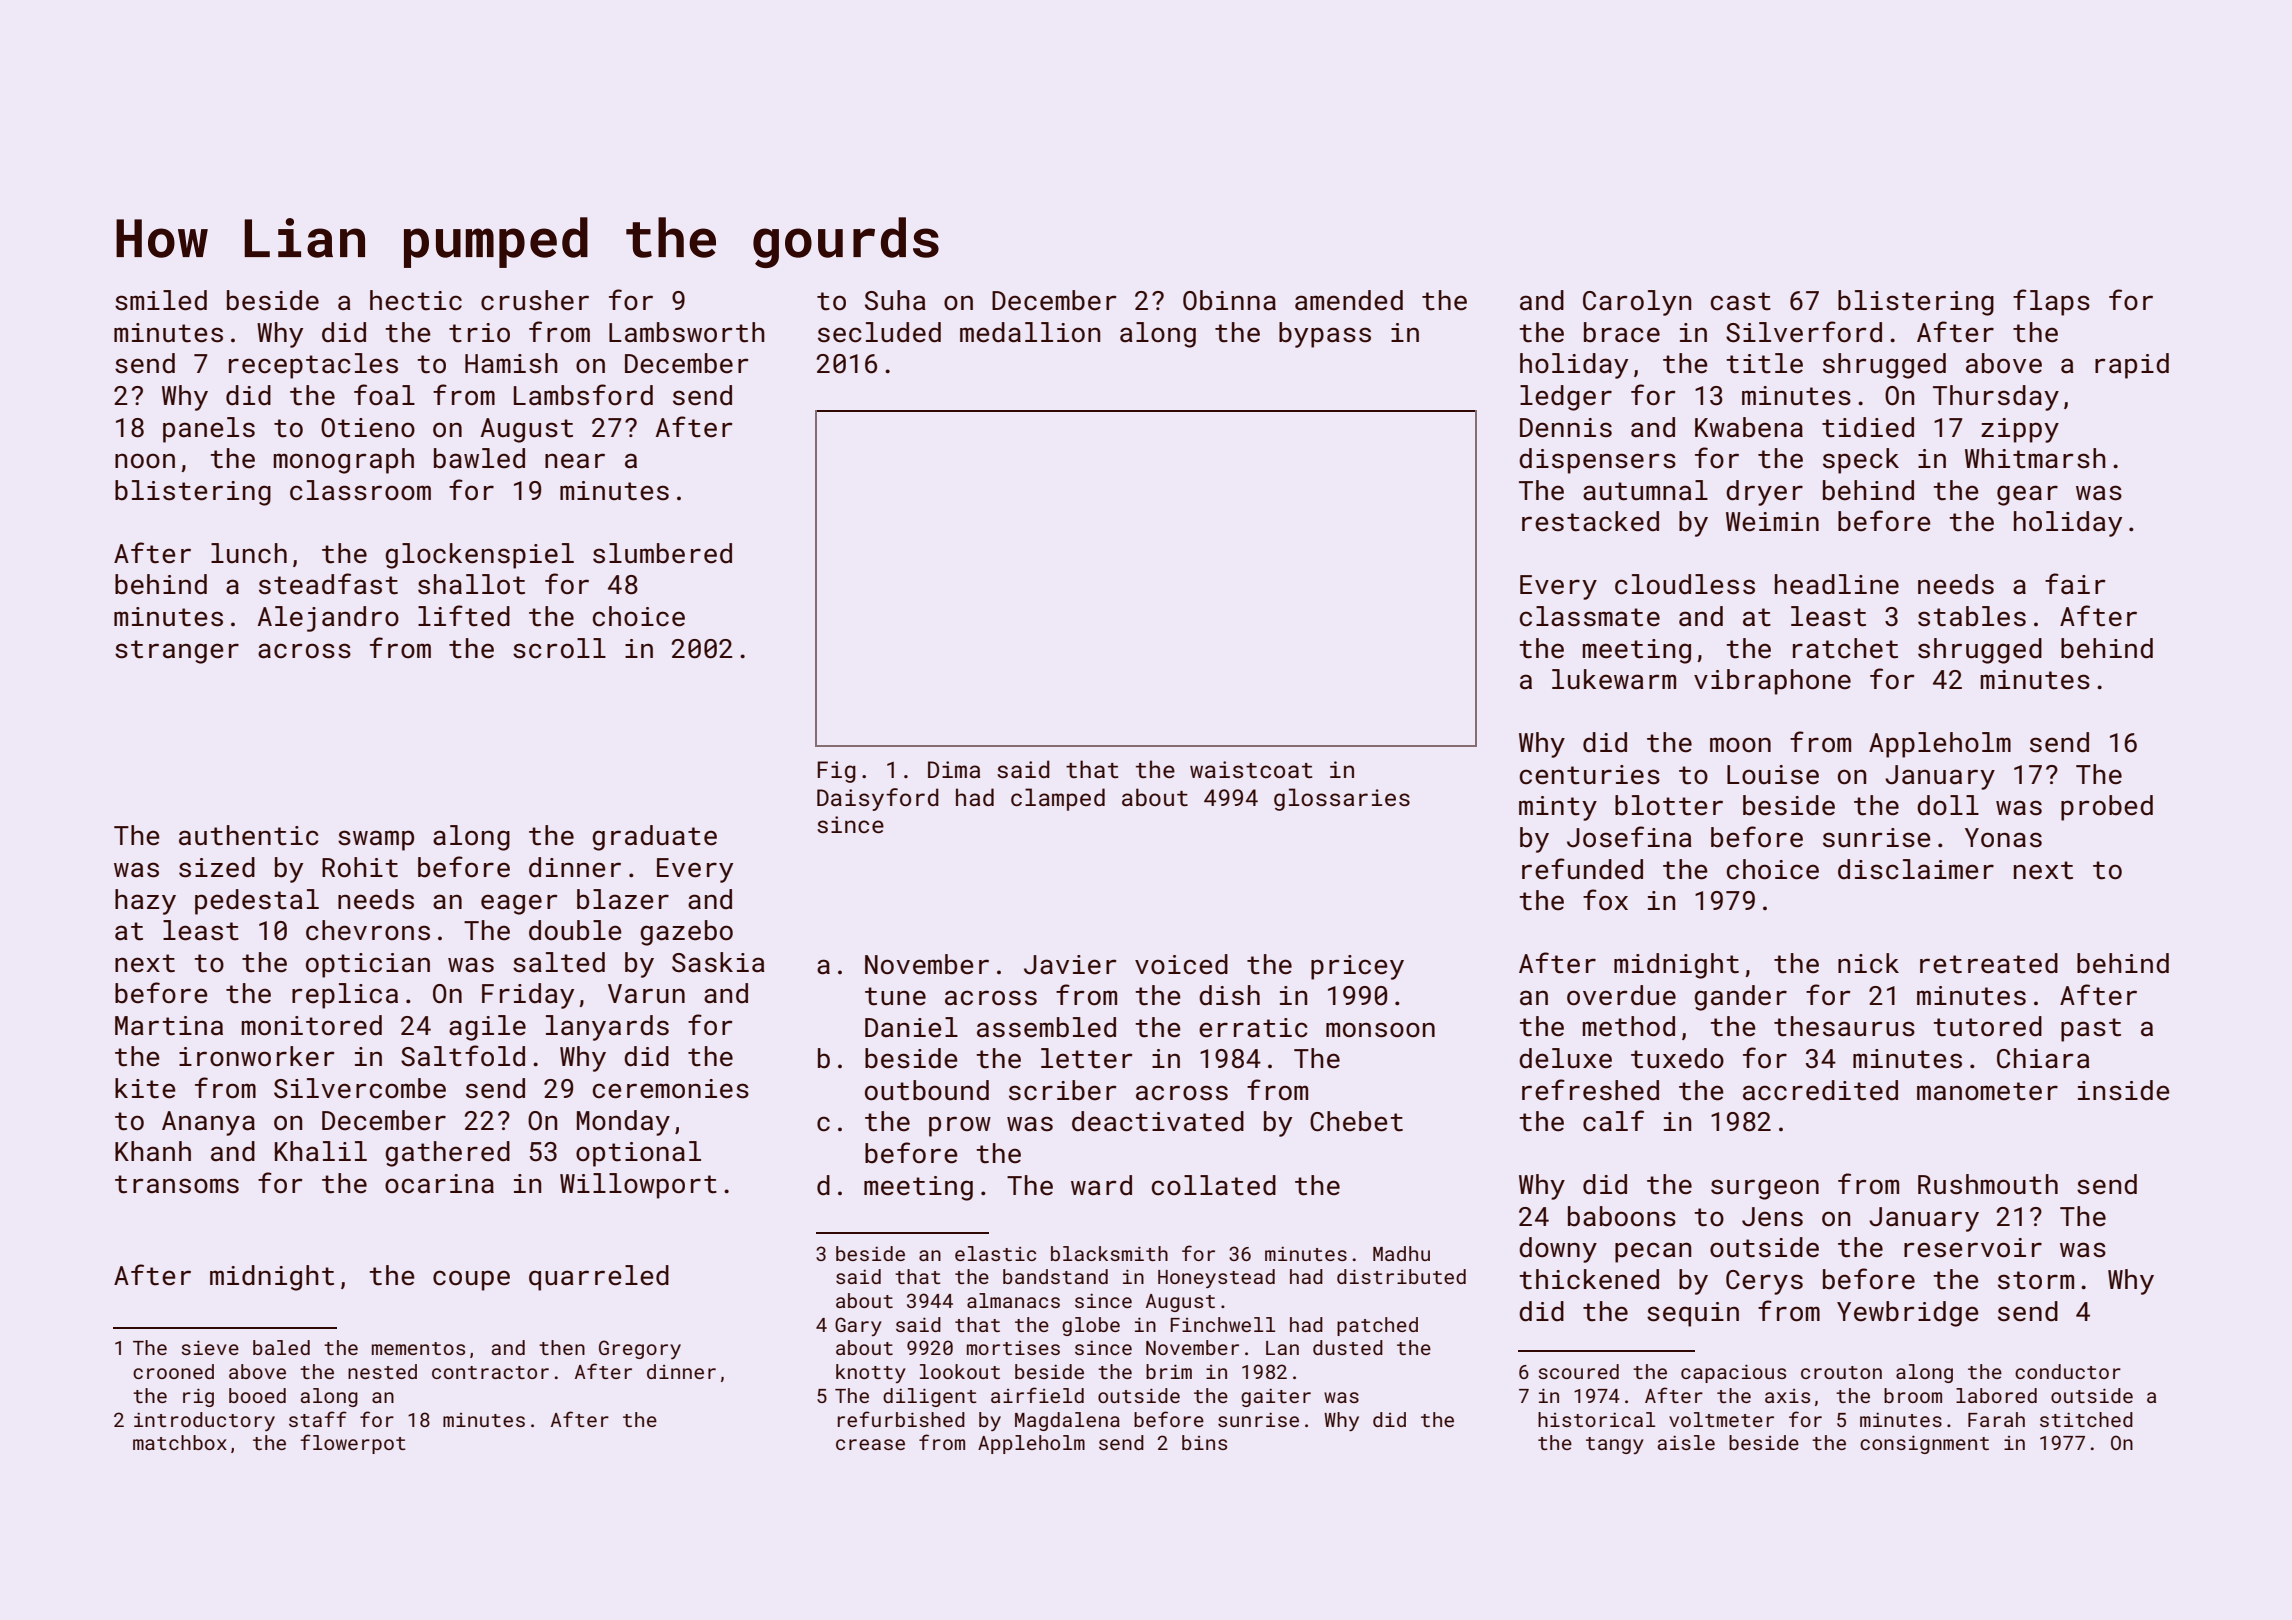 The image size is (2292, 1620). I want to click on flaps, so click(2051, 302).
